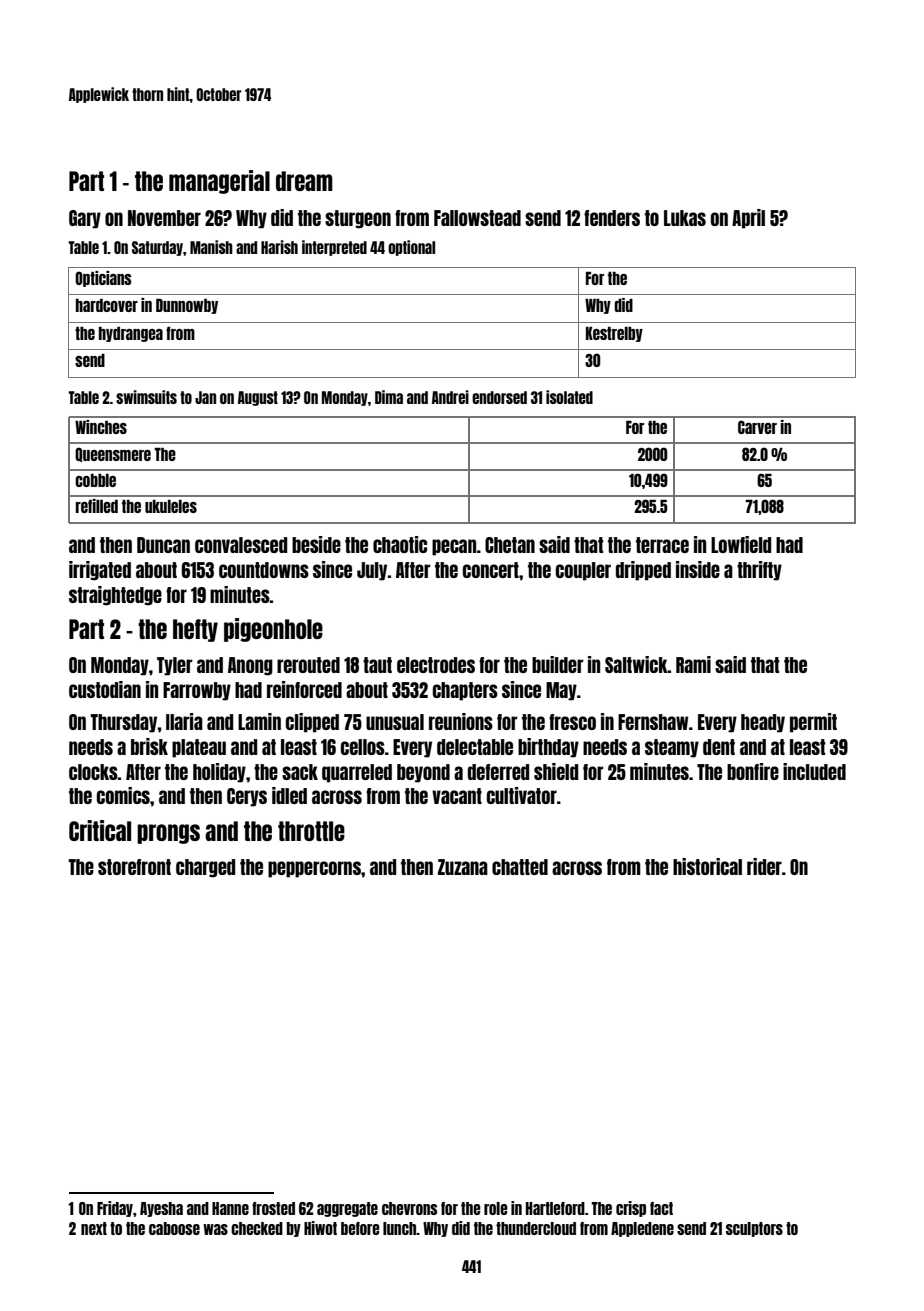 This image has height=1311, width=924. Describe the element at coordinates (174, 1228) in the image. I see `caboose` at that location.
